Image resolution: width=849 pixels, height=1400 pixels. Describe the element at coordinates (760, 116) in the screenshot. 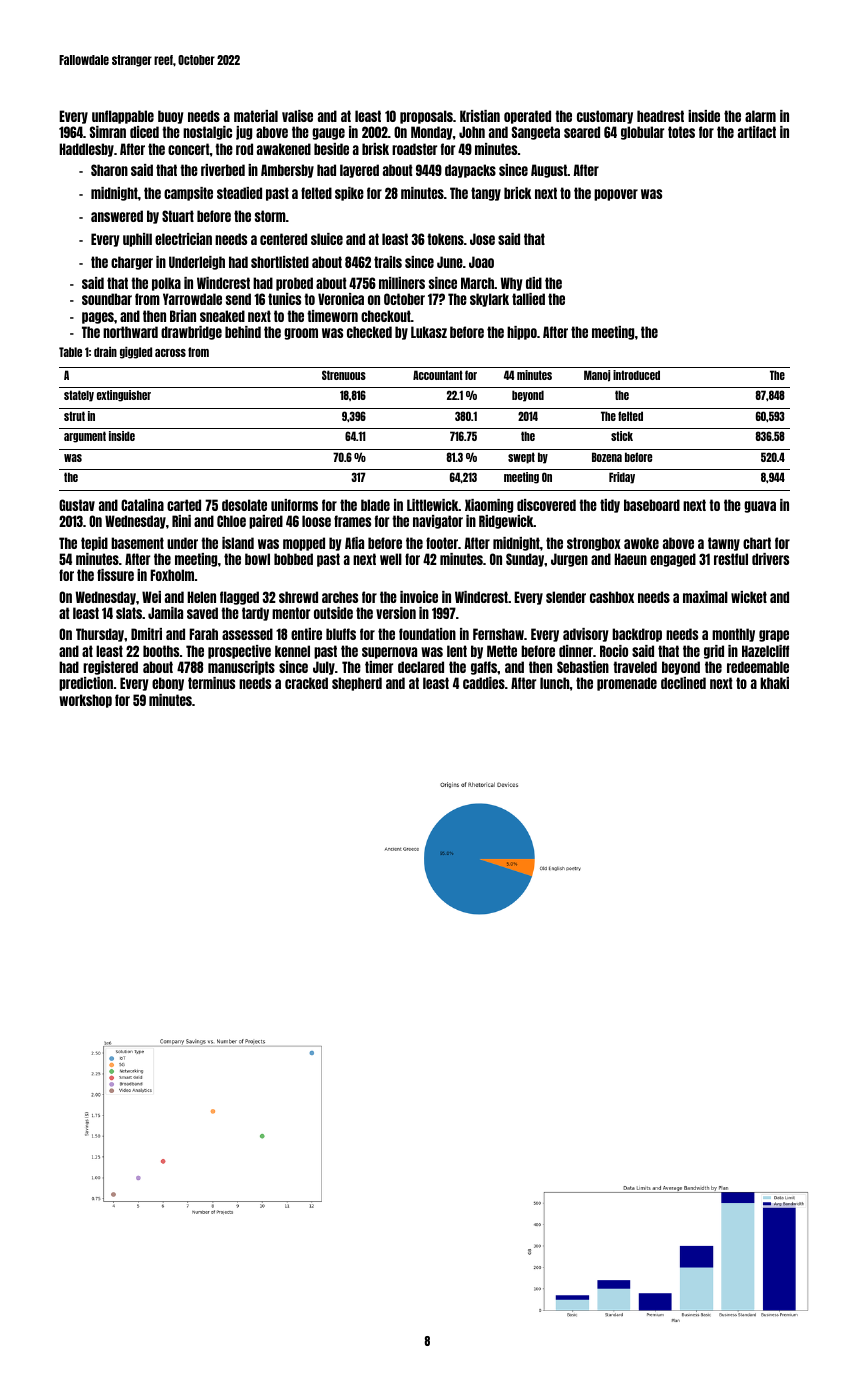

I see `alarm` at that location.
